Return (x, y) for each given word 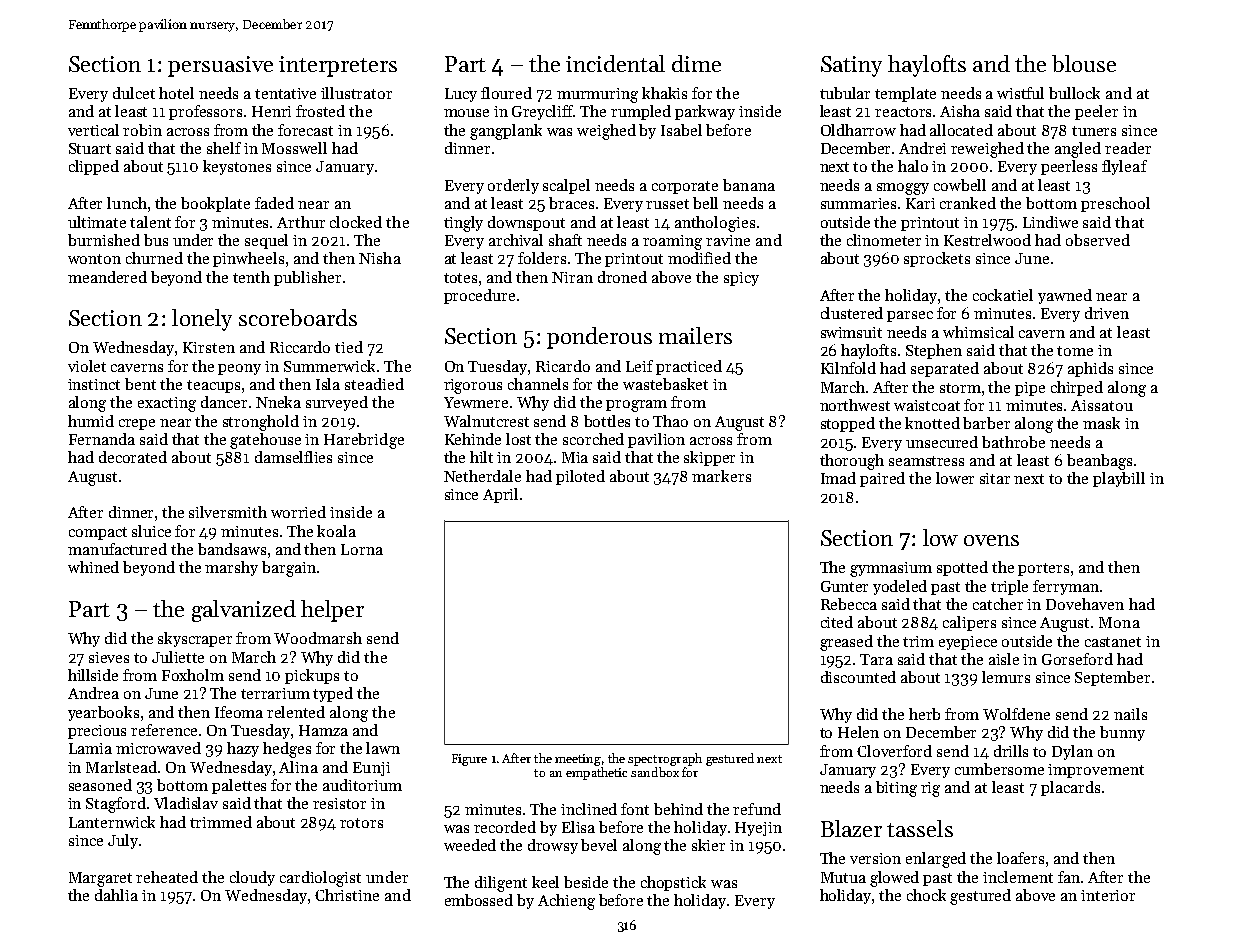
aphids (1090, 369)
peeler (1096, 112)
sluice (151, 531)
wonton (94, 259)
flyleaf (1124, 167)
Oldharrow (858, 130)
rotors (361, 823)
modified (699, 258)
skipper (709, 458)
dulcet (134, 93)
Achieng (566, 902)
